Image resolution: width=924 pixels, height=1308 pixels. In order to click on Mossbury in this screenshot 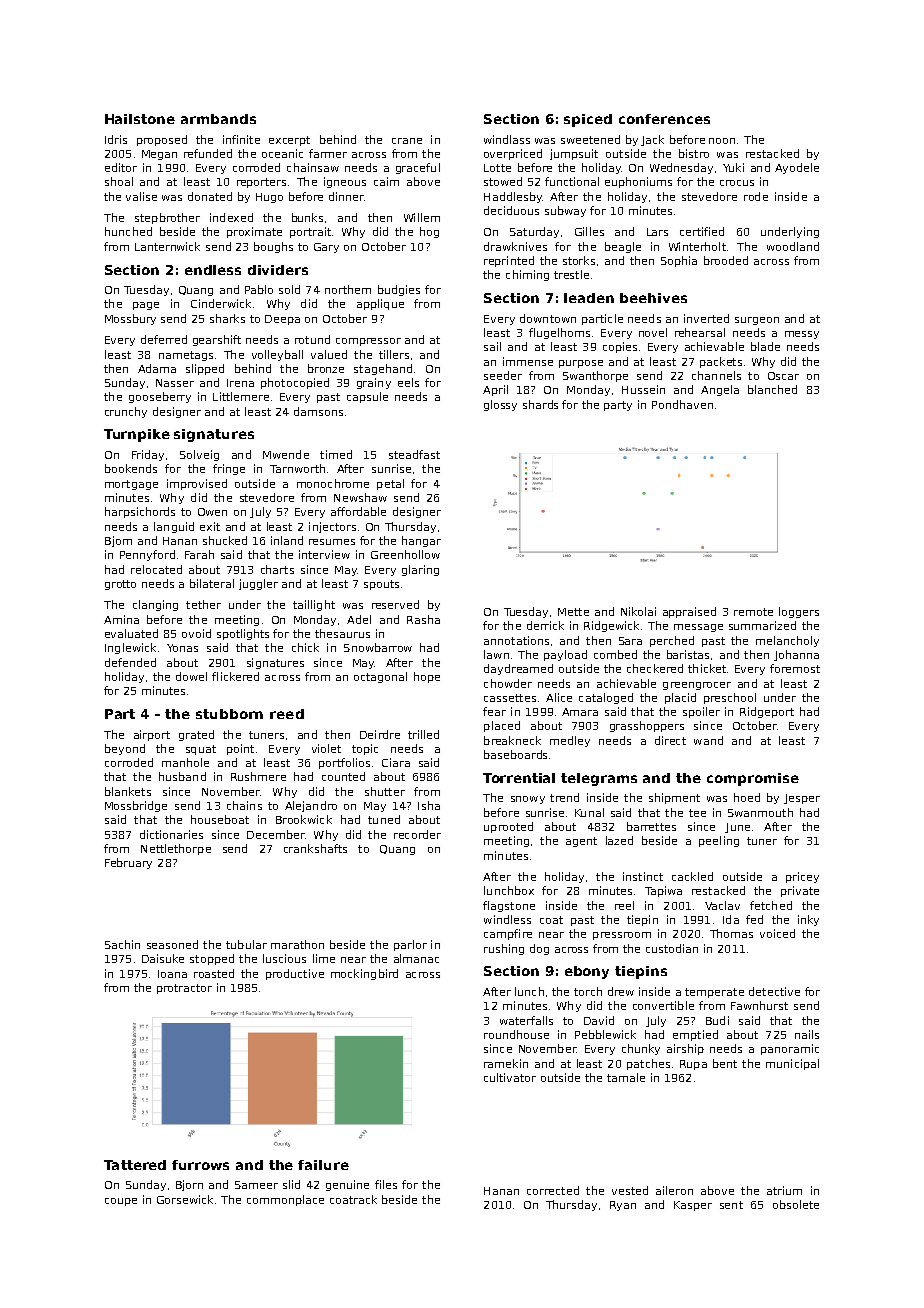, I will do `click(130, 319)`.
